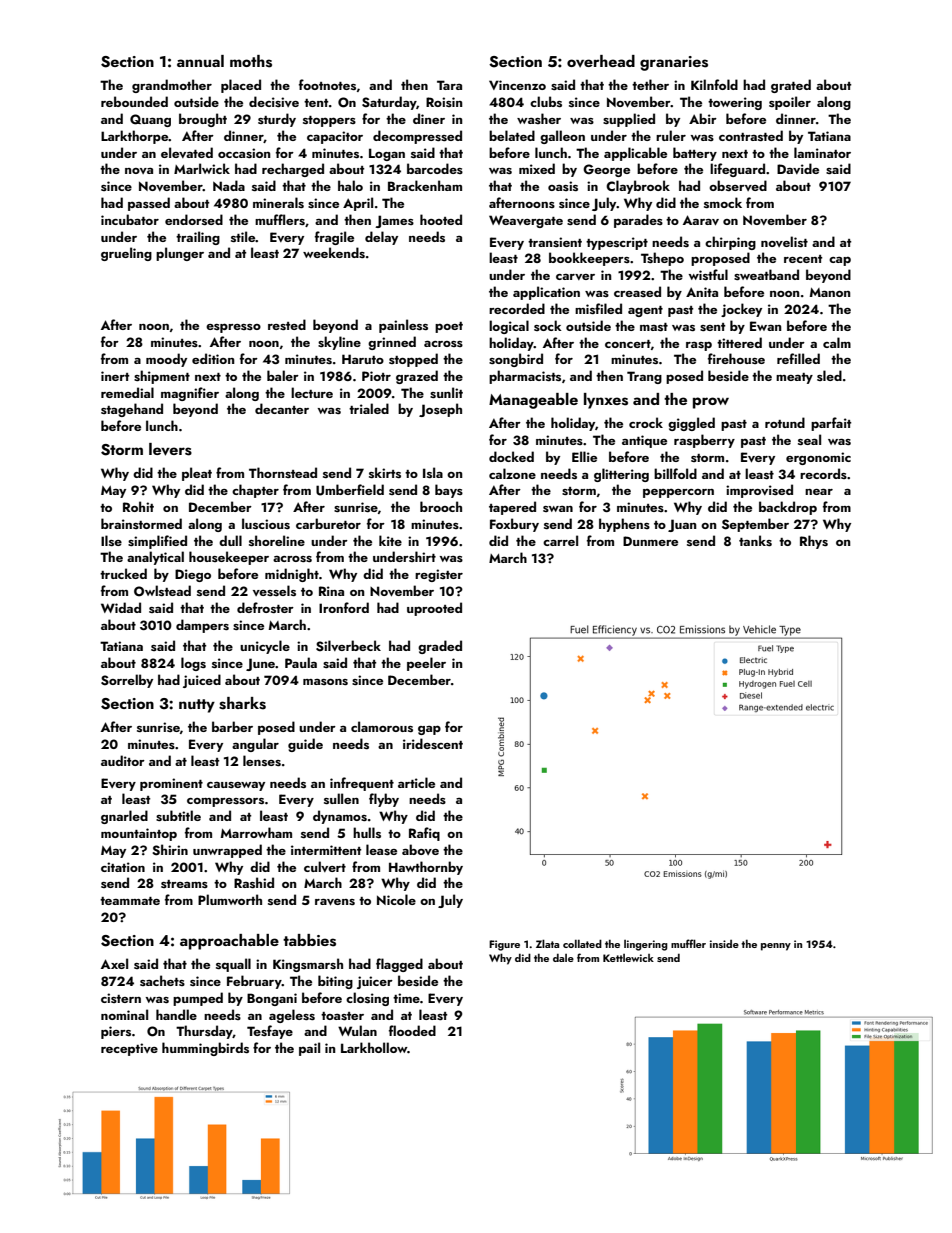 The width and height of the screenshot is (952, 1233). Describe the element at coordinates (814, 542) in the screenshot. I see `Rhys` at that location.
